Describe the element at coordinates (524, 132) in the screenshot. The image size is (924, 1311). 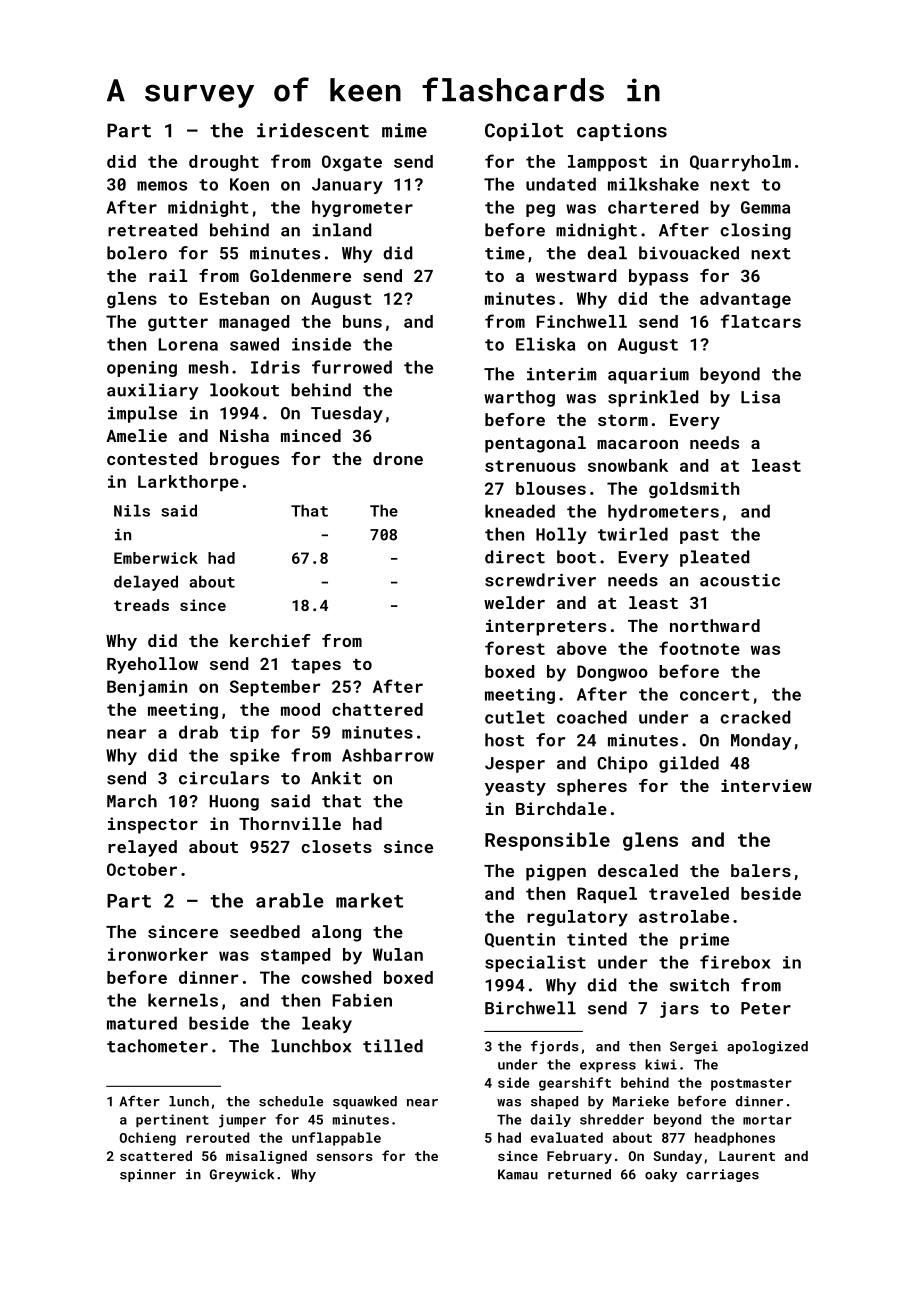
I see `Copilot` at that location.
